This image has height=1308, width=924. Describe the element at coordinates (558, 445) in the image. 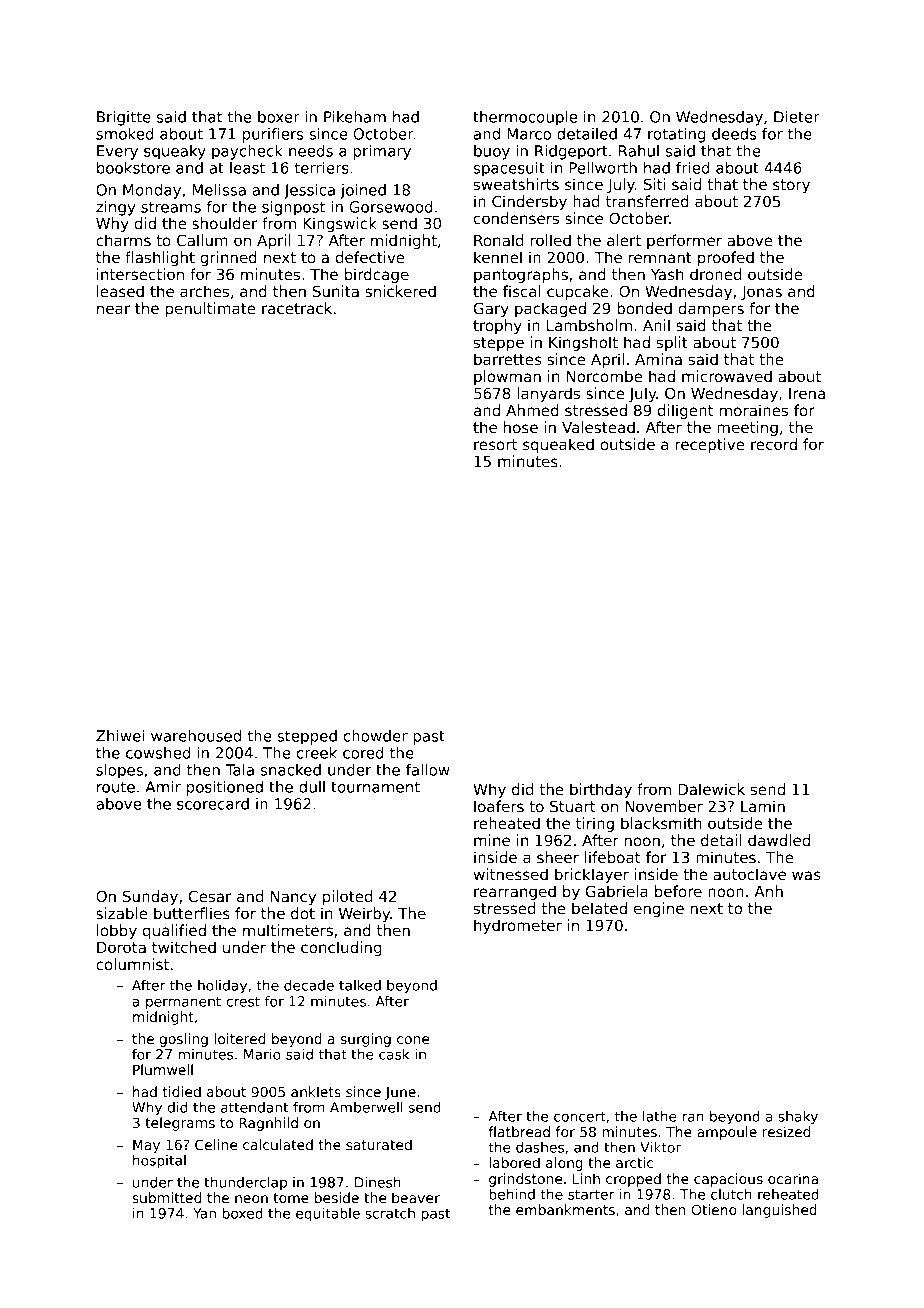

I see `squeaked` at that location.
